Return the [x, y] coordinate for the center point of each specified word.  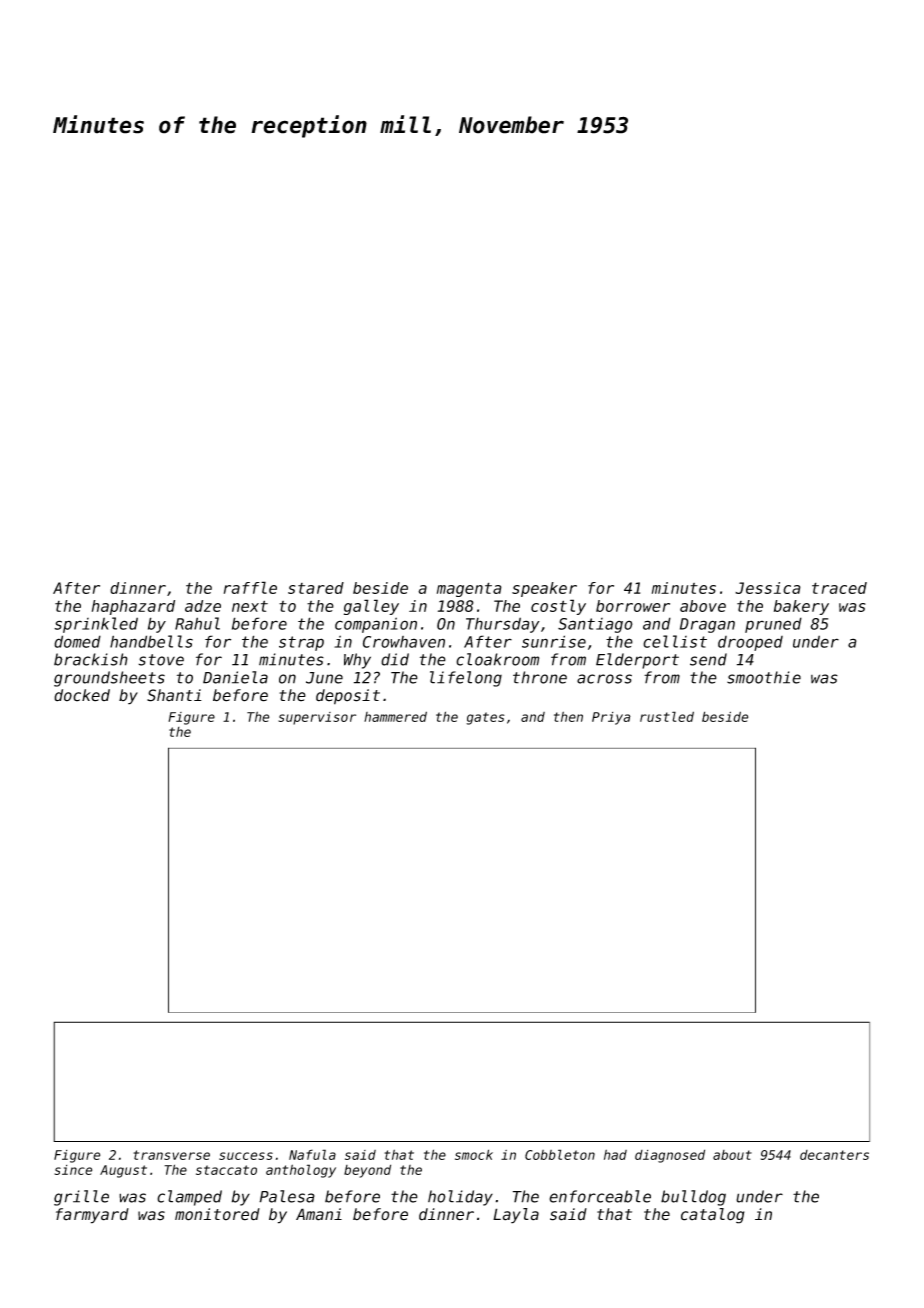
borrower [633, 606]
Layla [516, 1216]
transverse [171, 1155]
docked [82, 695]
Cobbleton [560, 1154]
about [732, 1155]
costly [558, 607]
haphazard [133, 607]
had [615, 1154]
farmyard [92, 1216]
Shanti [174, 695]
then [568, 716]
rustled [667, 716]
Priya [611, 718]
